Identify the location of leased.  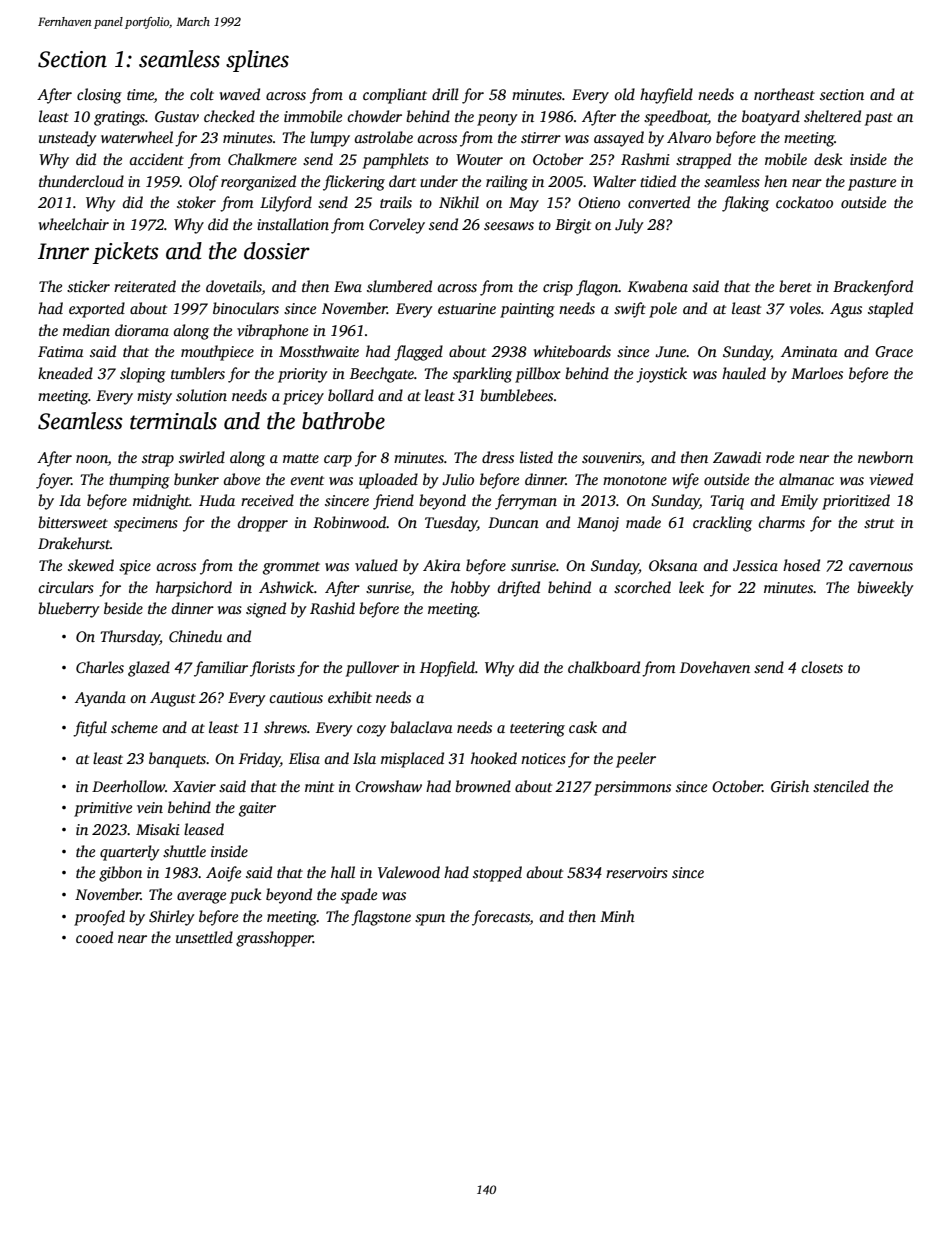
(204, 829).
